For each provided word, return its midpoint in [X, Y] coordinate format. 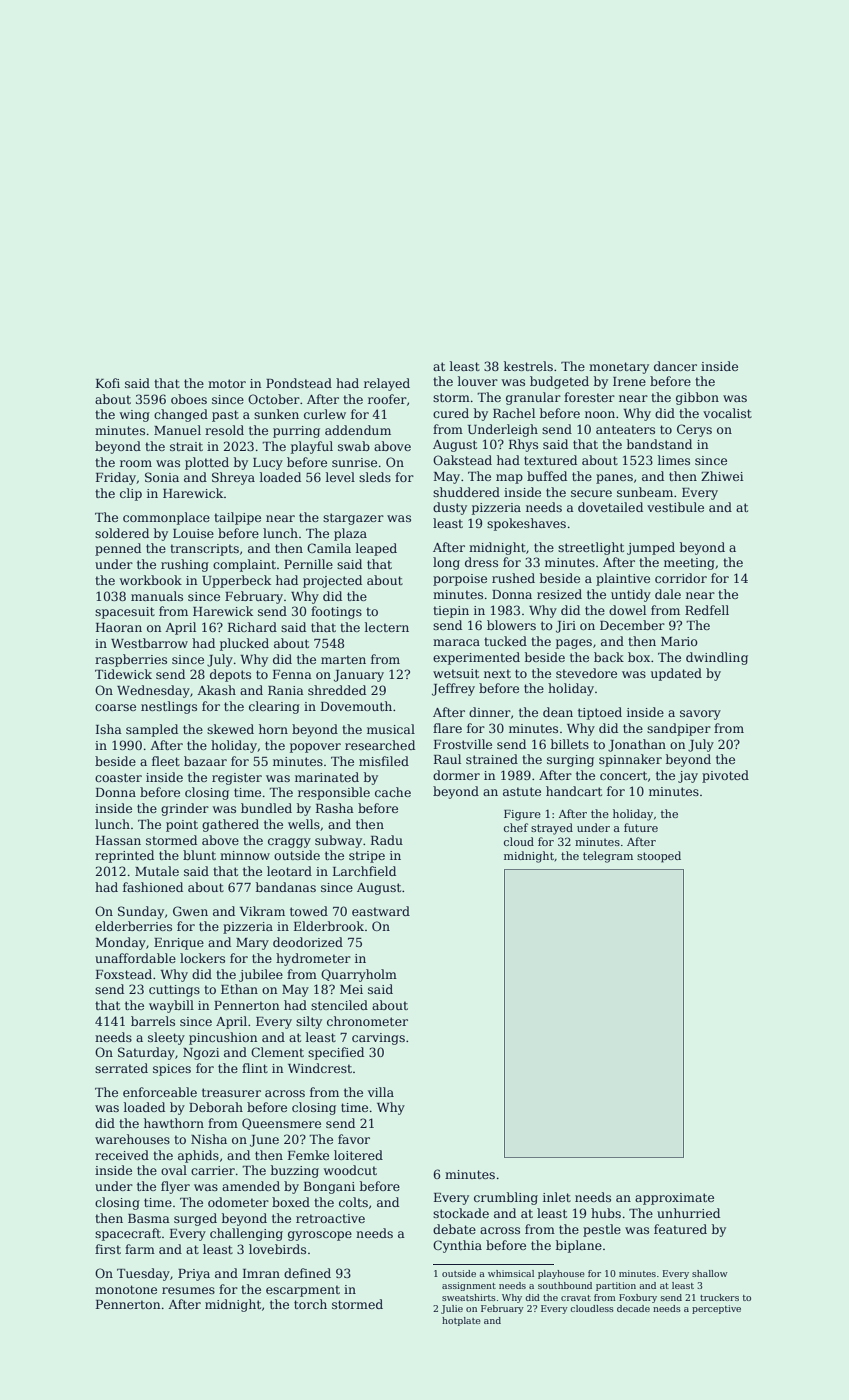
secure [591, 493]
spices [172, 1070]
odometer [238, 1202]
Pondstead [299, 383]
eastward [381, 911]
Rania [286, 690]
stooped [659, 857]
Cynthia [457, 1246]
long [446, 563]
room [136, 463]
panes [614, 479]
